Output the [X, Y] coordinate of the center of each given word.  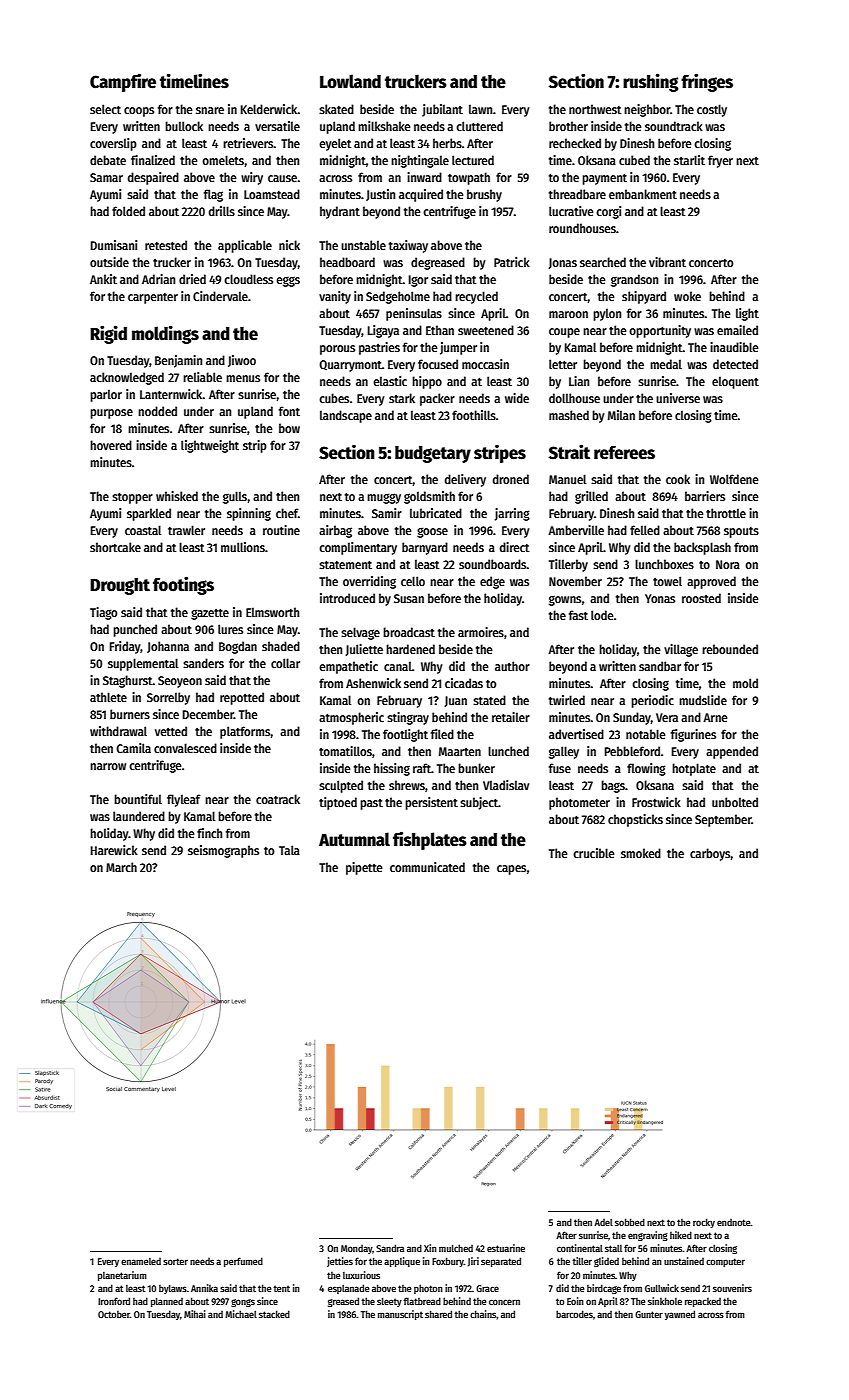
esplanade [349, 1289]
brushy [484, 195]
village [681, 650]
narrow [108, 766]
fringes [707, 82]
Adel [603, 1222]
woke [687, 296]
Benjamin [178, 361]
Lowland [350, 81]
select [105, 109]
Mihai [195, 1314]
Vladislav [506, 785]
